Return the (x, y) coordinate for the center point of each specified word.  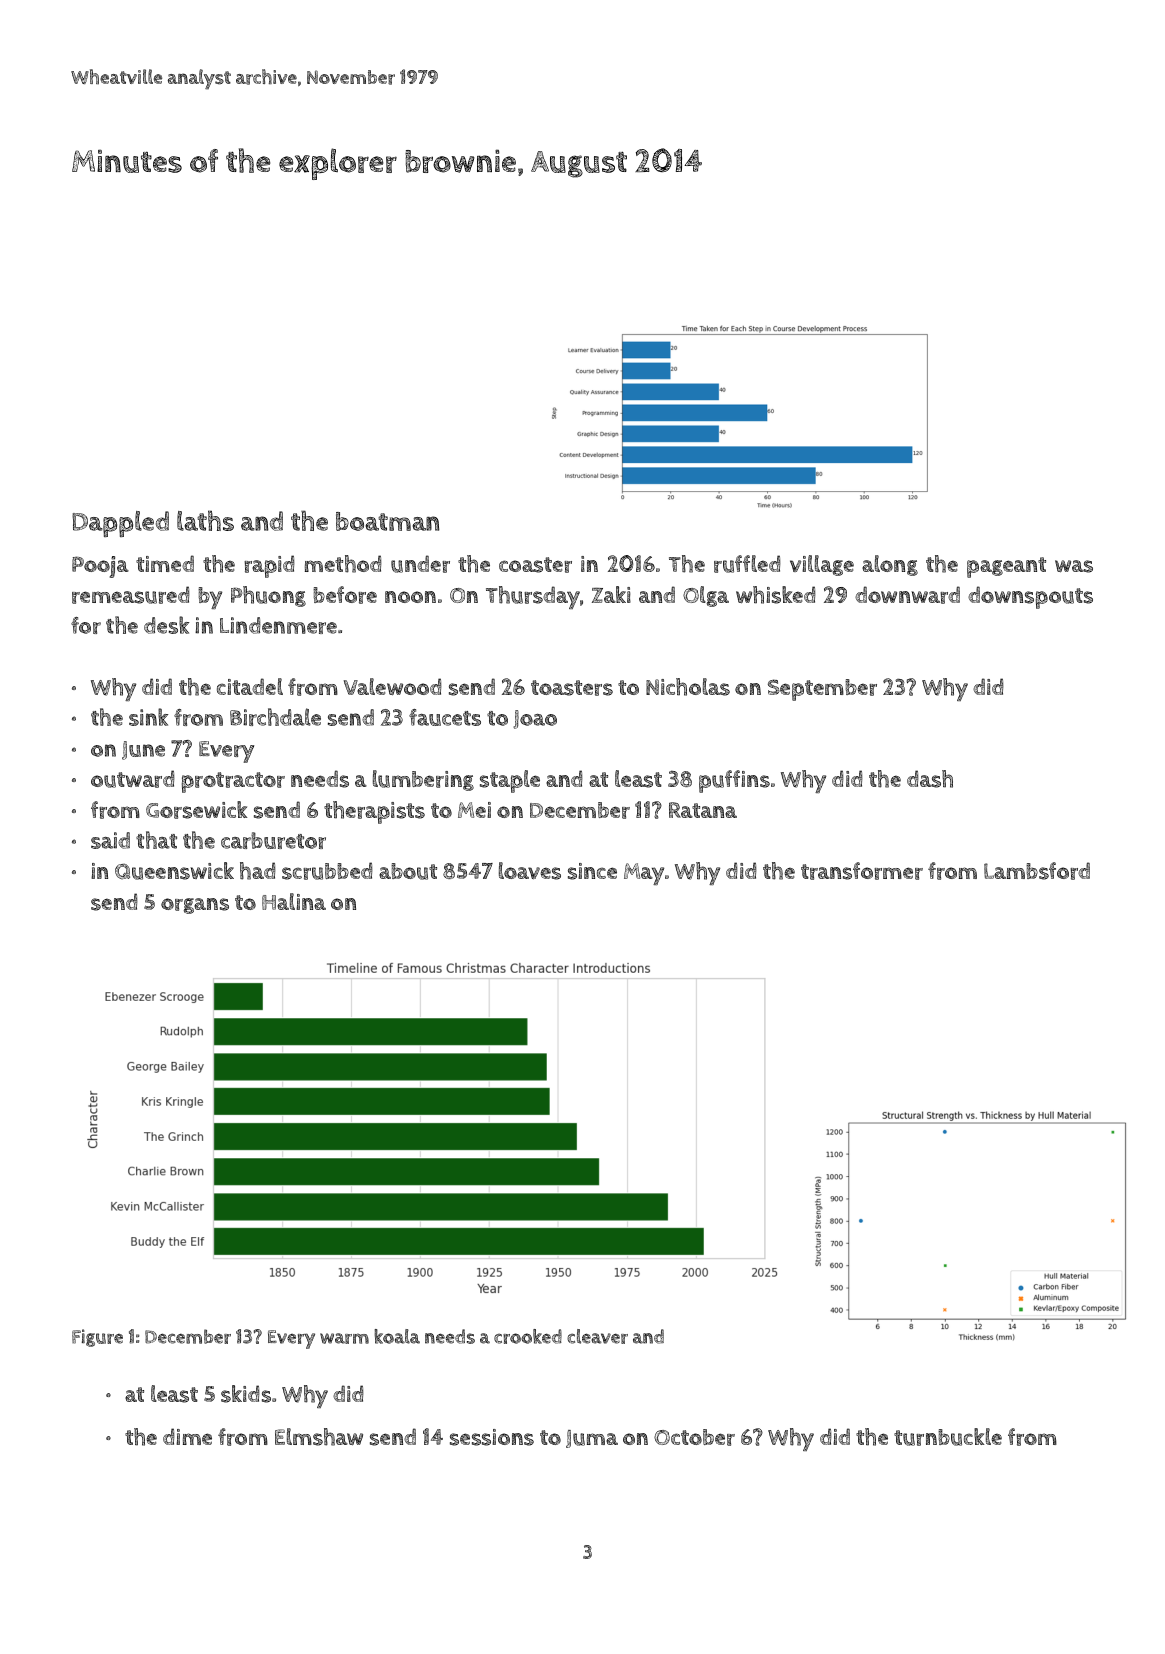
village (822, 565)
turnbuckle (948, 1437)
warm (344, 1338)
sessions (492, 1437)
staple (510, 781)
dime (187, 1436)
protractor (233, 782)
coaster (535, 565)
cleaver (597, 1336)
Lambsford (1037, 871)
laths (205, 520)
